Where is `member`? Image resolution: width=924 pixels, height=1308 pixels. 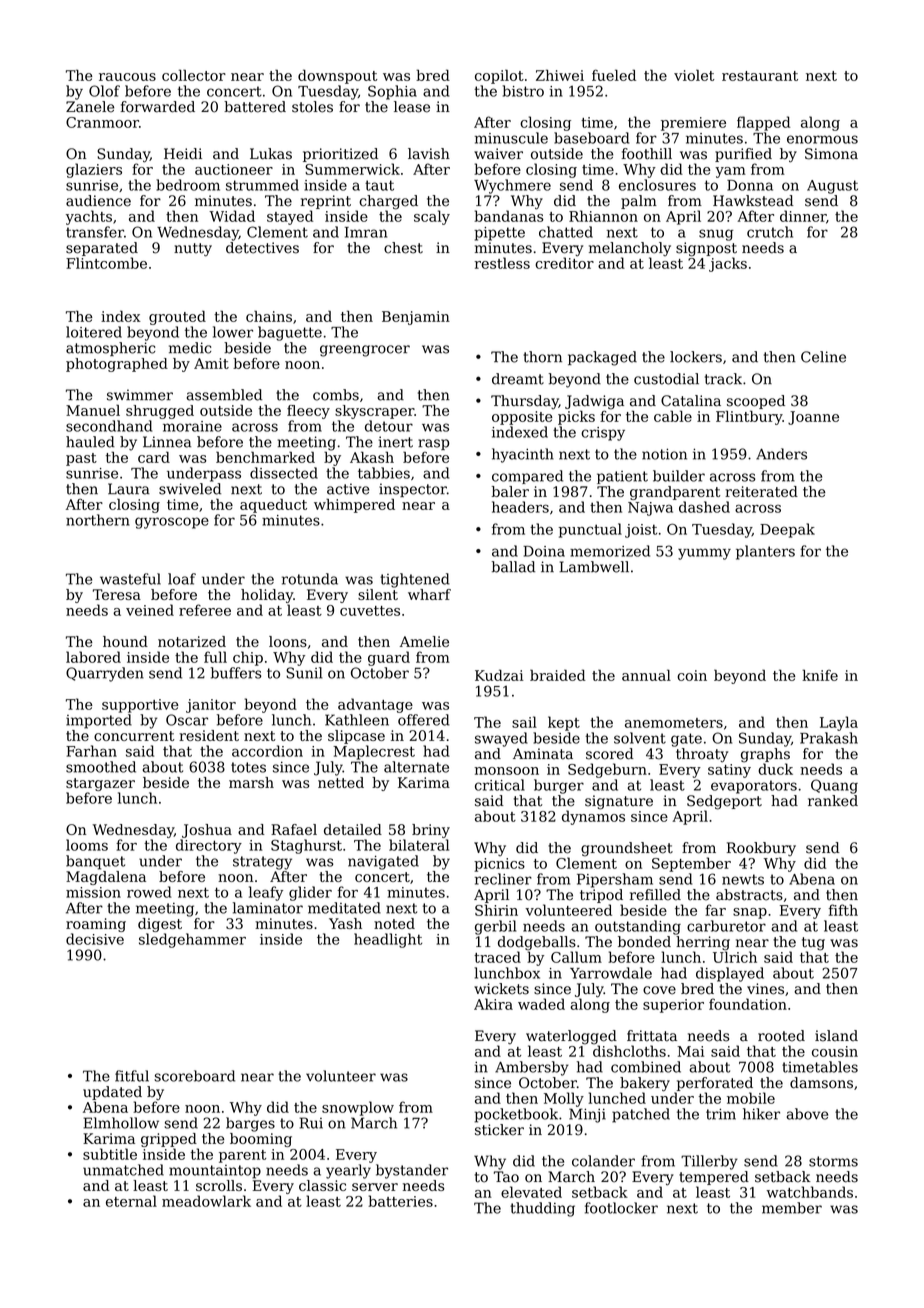 member is located at coordinates (792, 1208).
